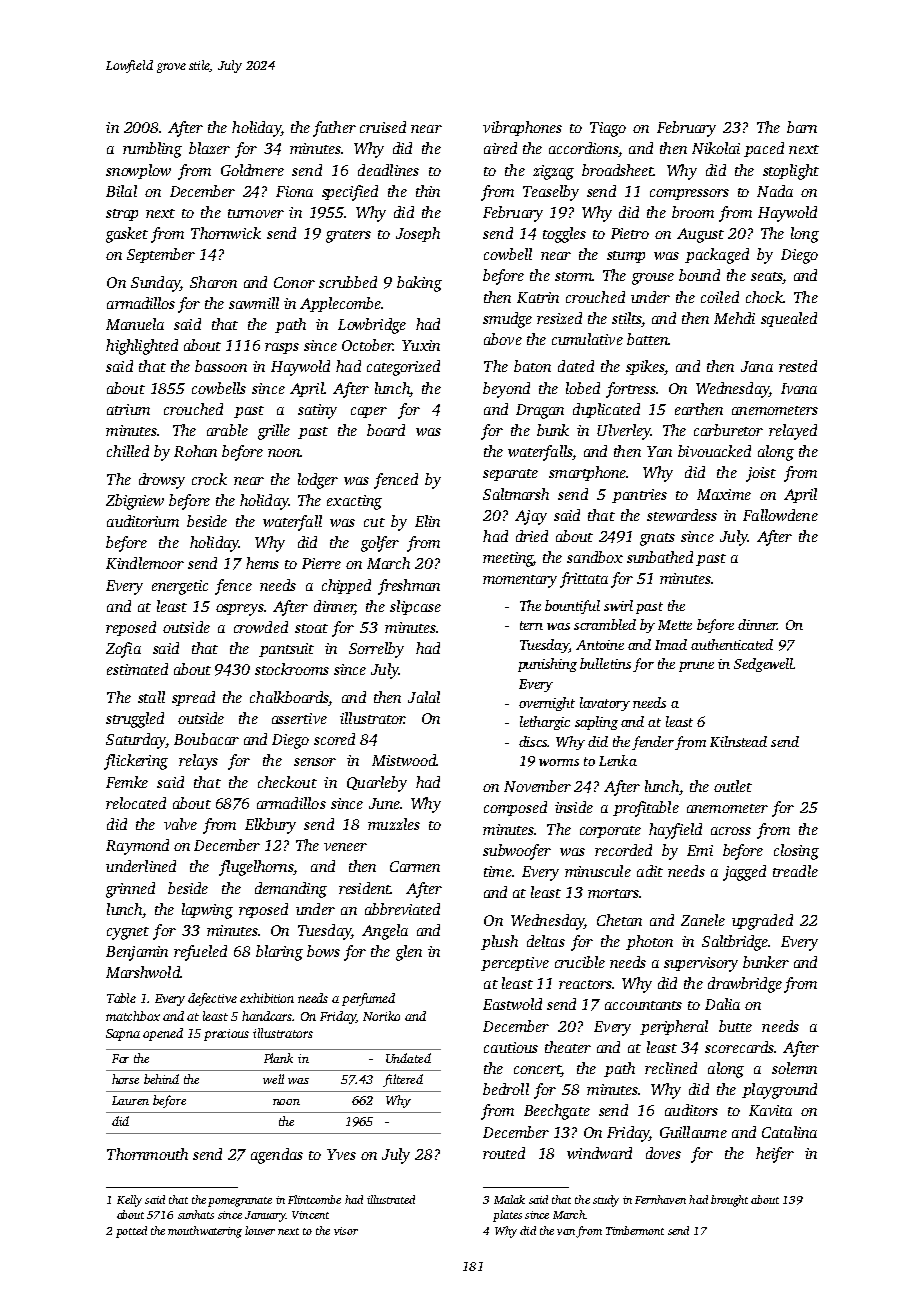 Image resolution: width=924 pixels, height=1308 pixels. What do you see at coordinates (635, 1230) in the document?
I see `Timbermont` at bounding box center [635, 1230].
